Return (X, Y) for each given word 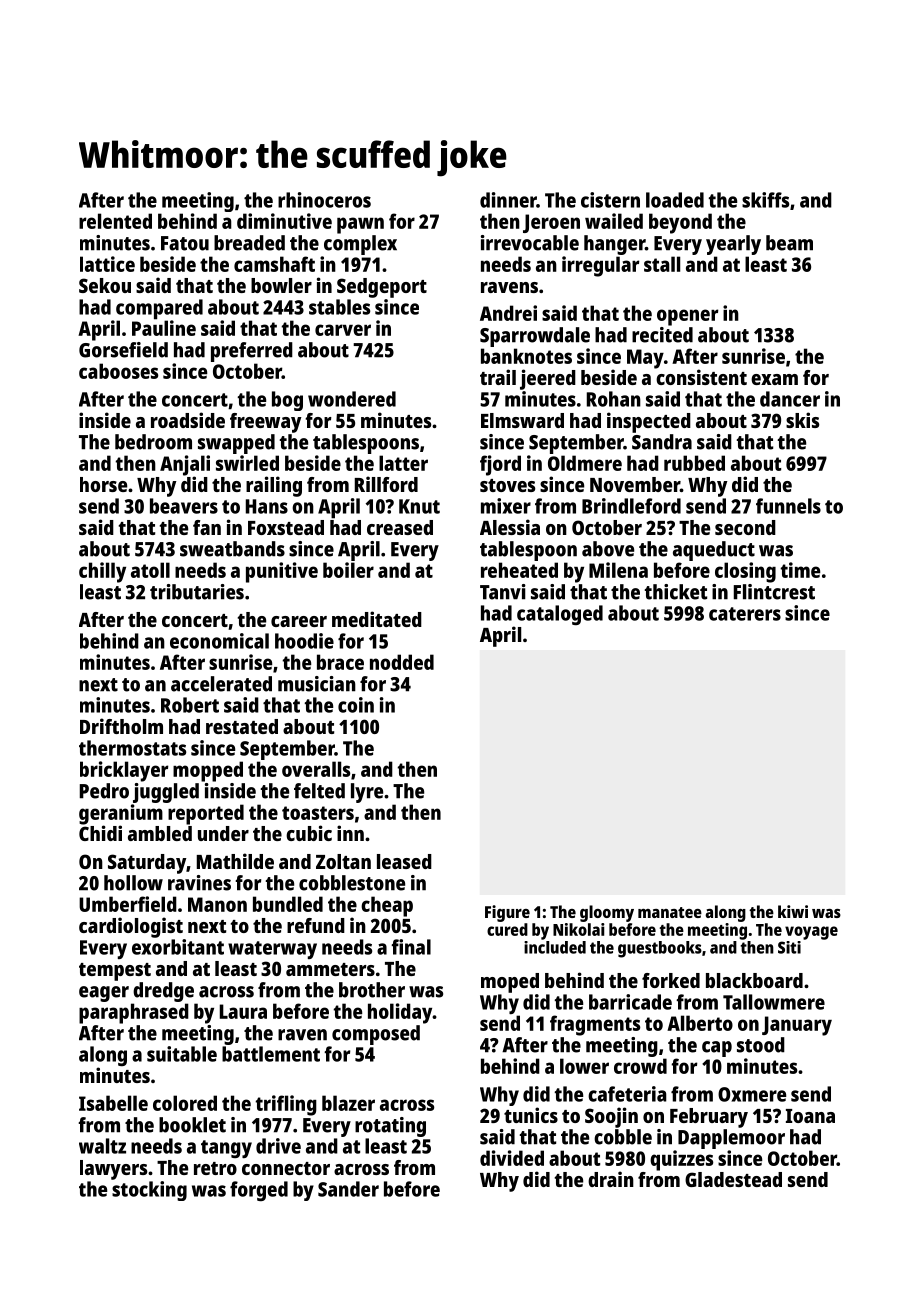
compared (159, 309)
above (608, 549)
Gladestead (733, 1179)
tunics (531, 1115)
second (745, 527)
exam (774, 379)
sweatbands (232, 549)
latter (403, 463)
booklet (192, 1125)
